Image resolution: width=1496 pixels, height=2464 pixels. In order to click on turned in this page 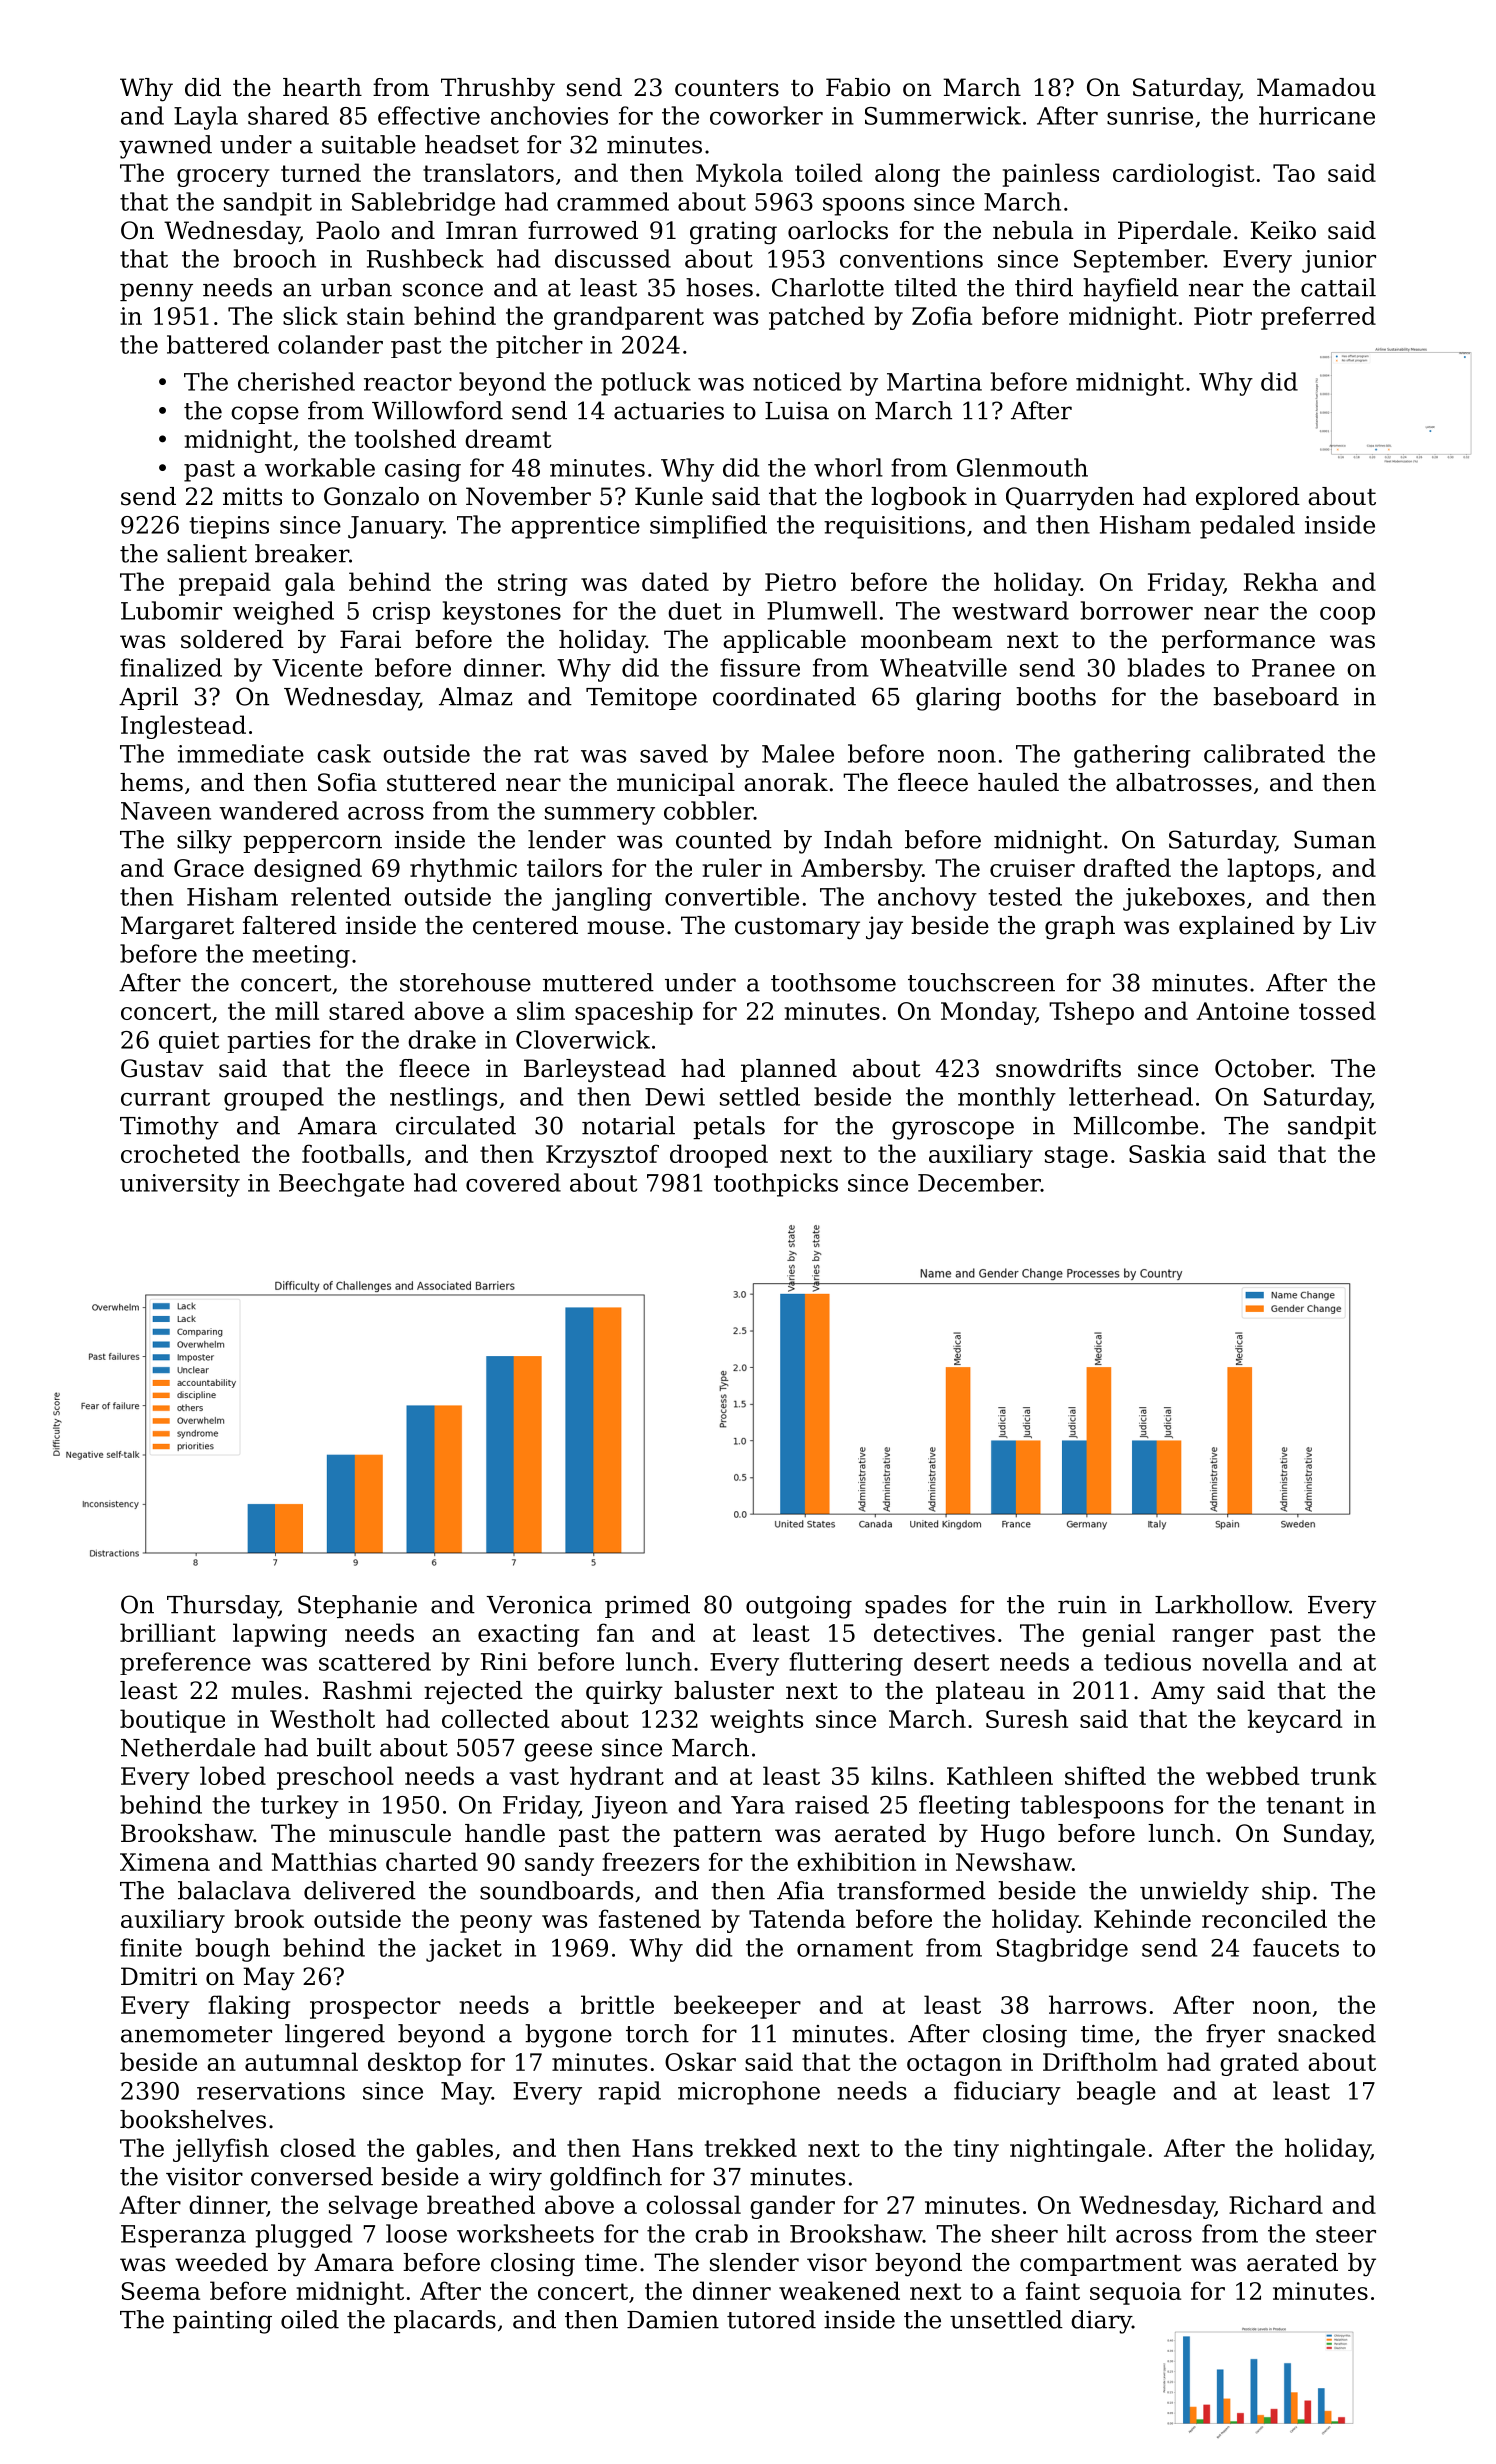, I will do `click(321, 172)`.
